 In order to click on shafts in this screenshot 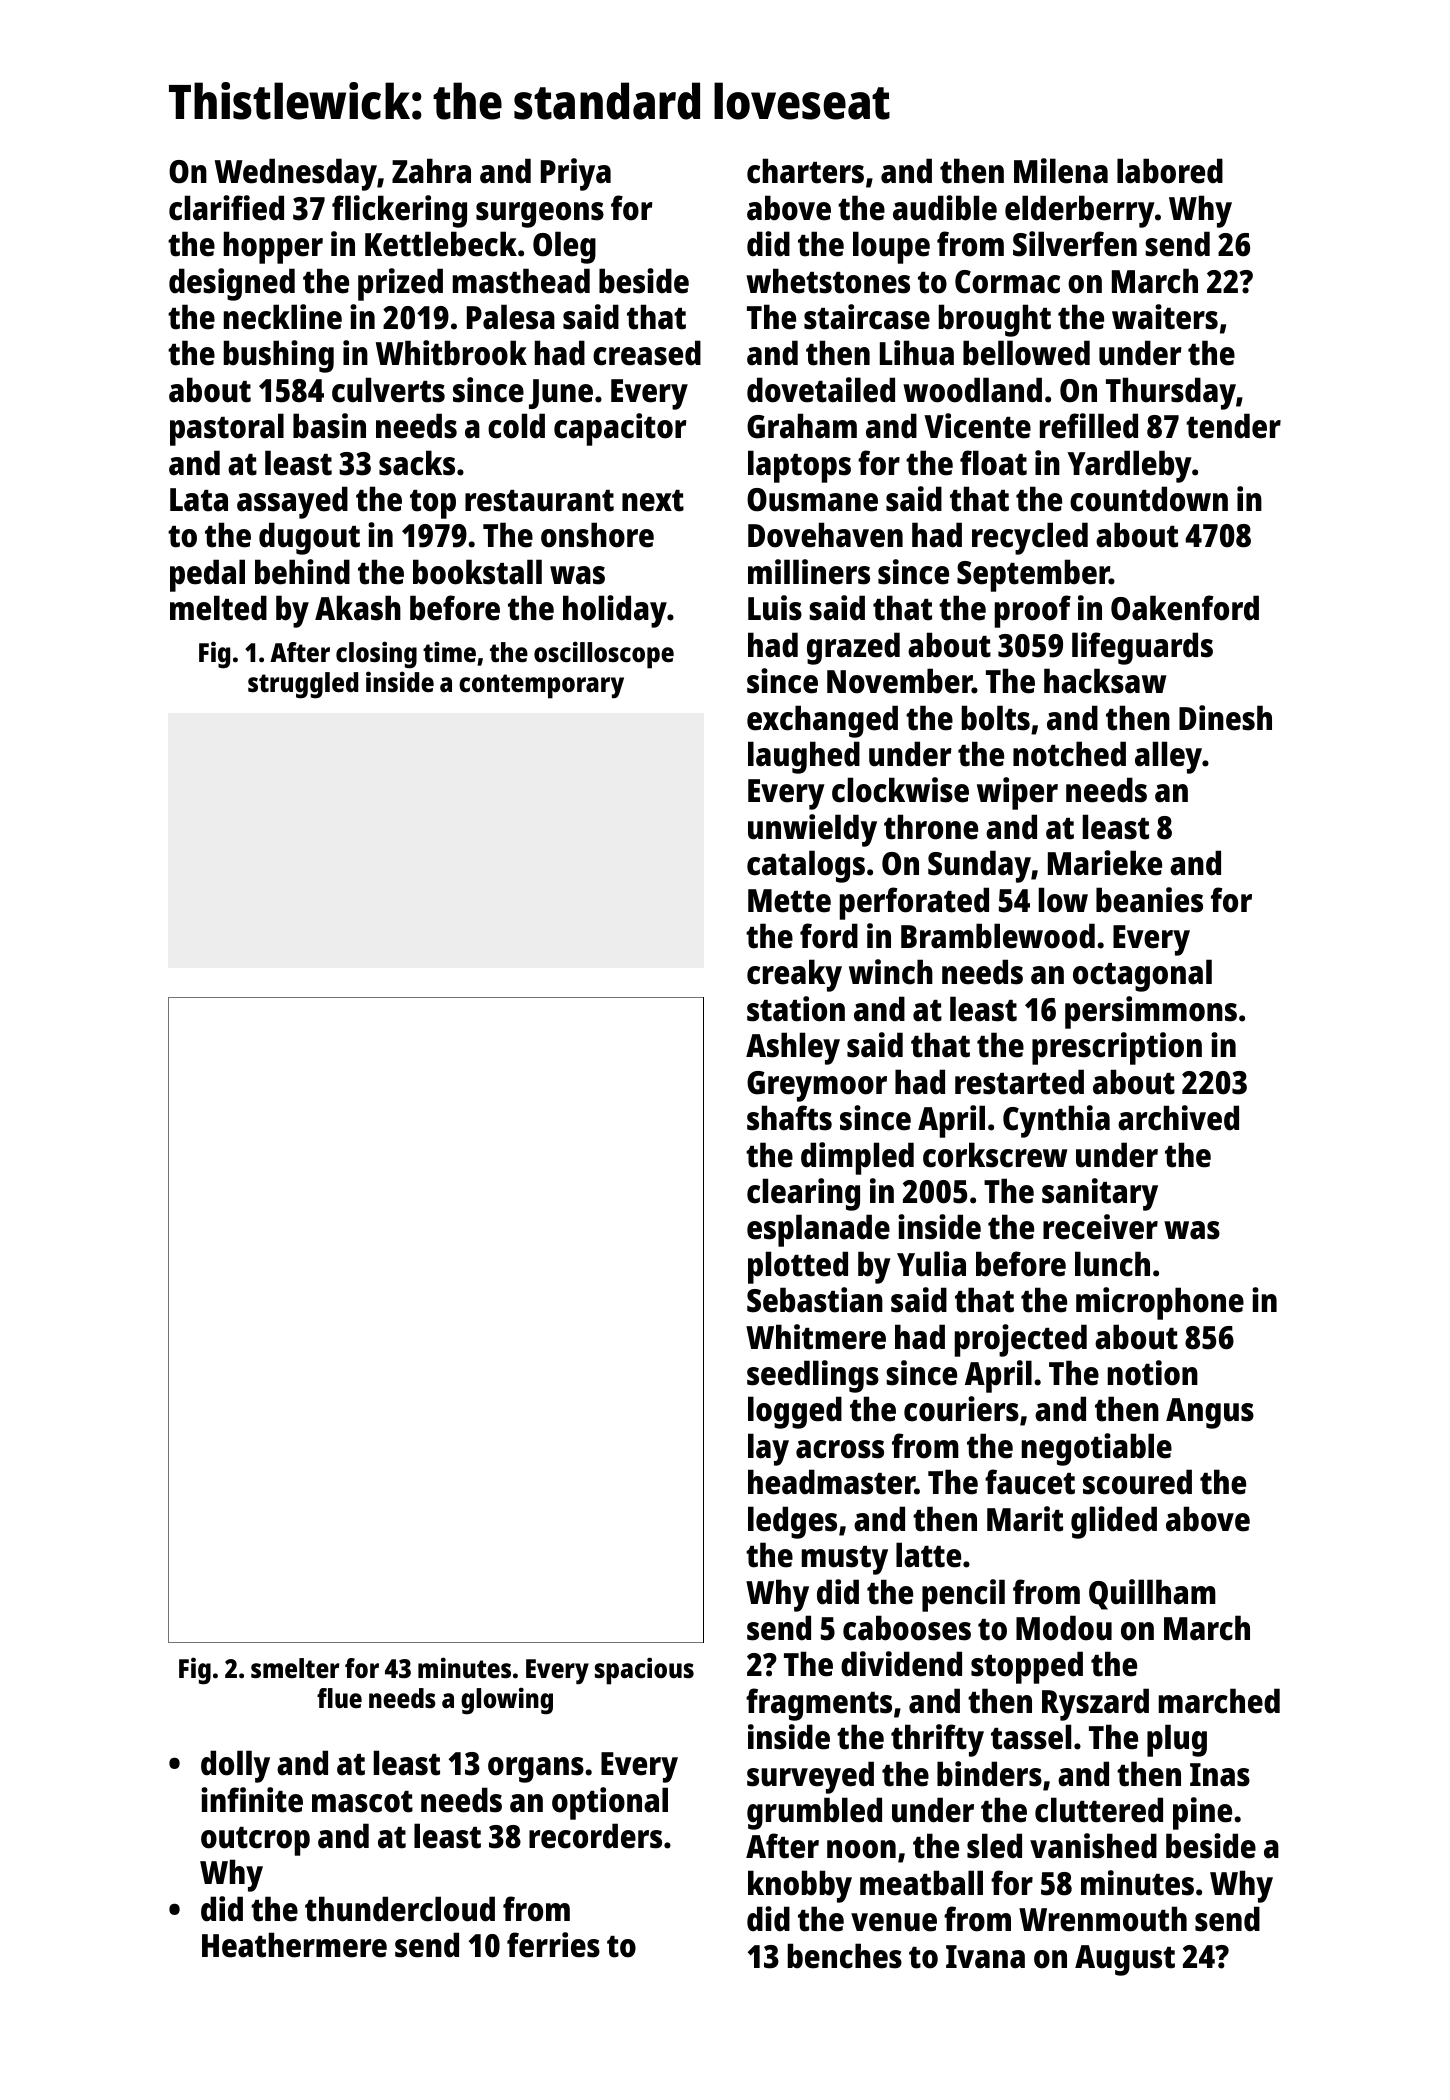, I will do `click(789, 1118)`.
